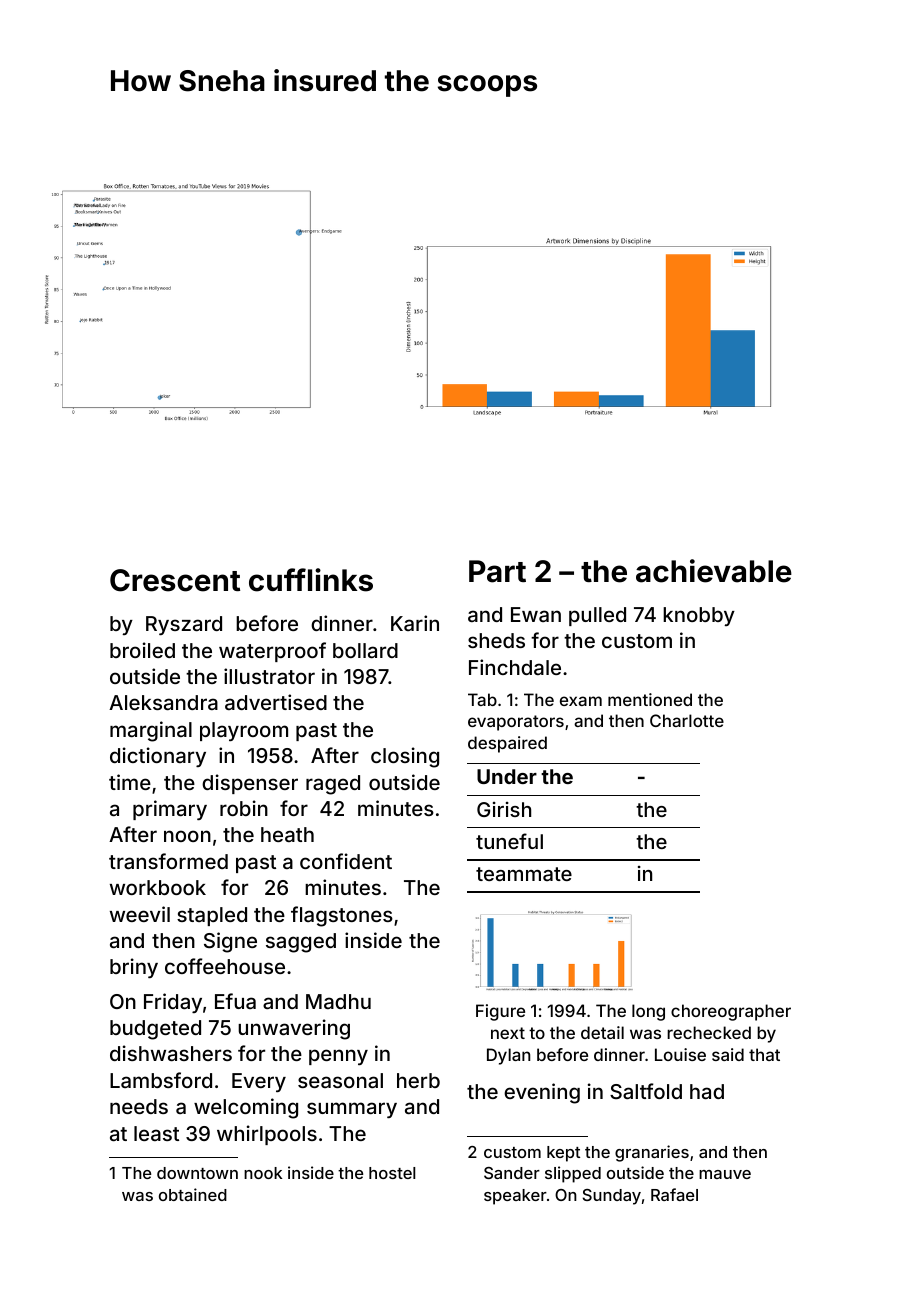 This screenshot has height=1316, width=908. What do you see at coordinates (142, 650) in the screenshot?
I see `broiled` at bounding box center [142, 650].
